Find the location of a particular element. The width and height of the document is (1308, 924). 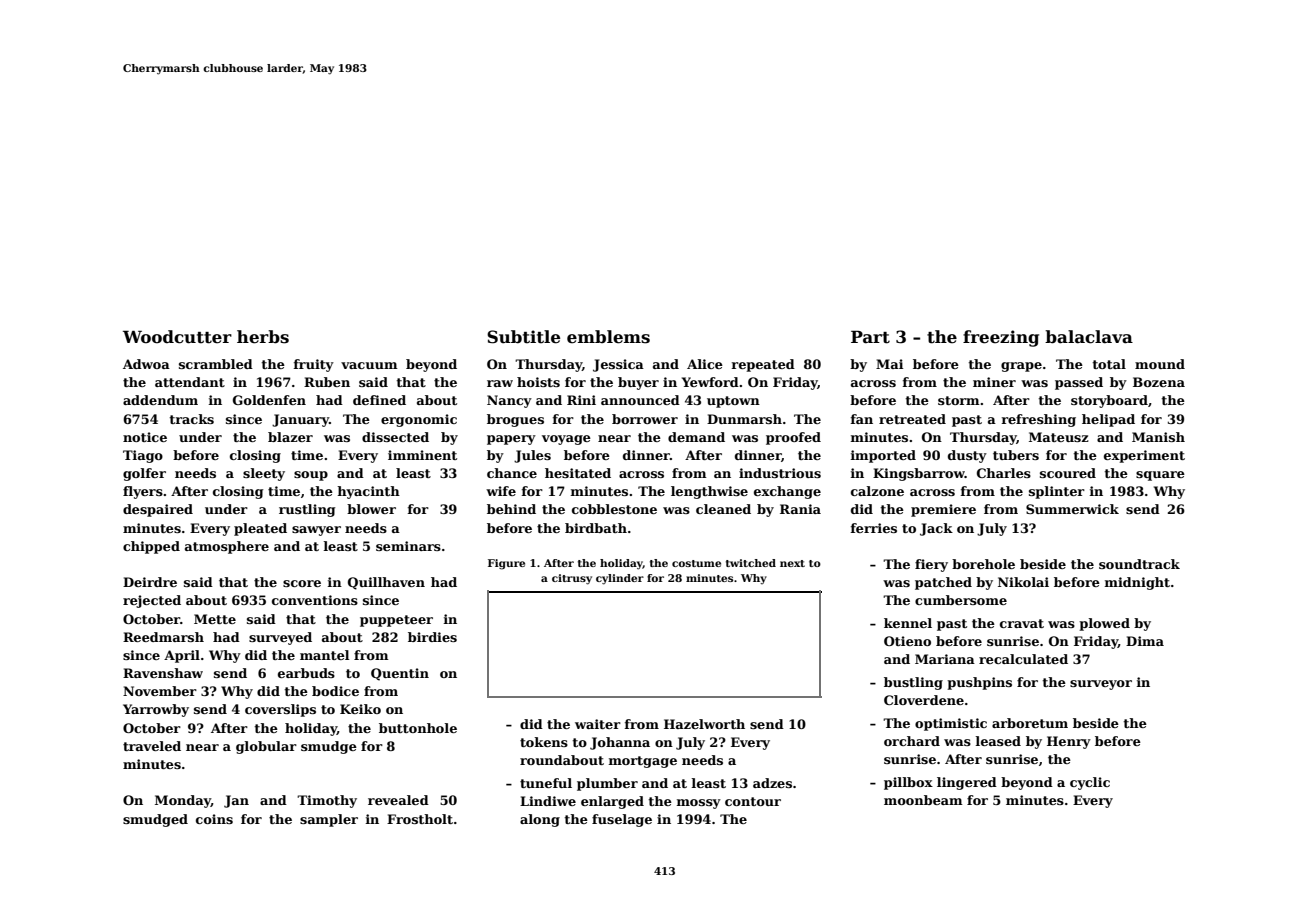

Rini is located at coordinates (581, 400).
